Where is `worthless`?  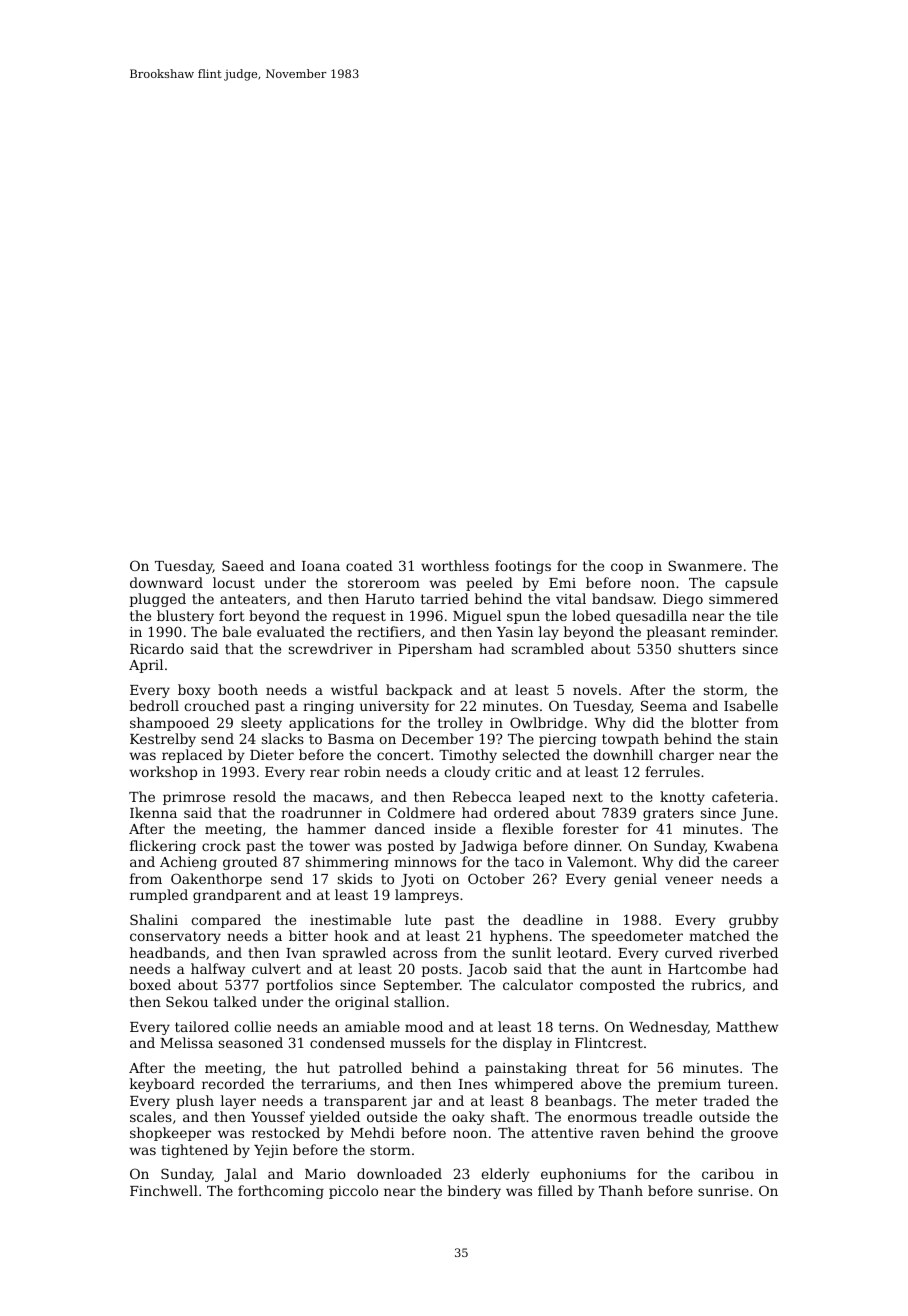 worthless is located at coordinates (455, 565).
